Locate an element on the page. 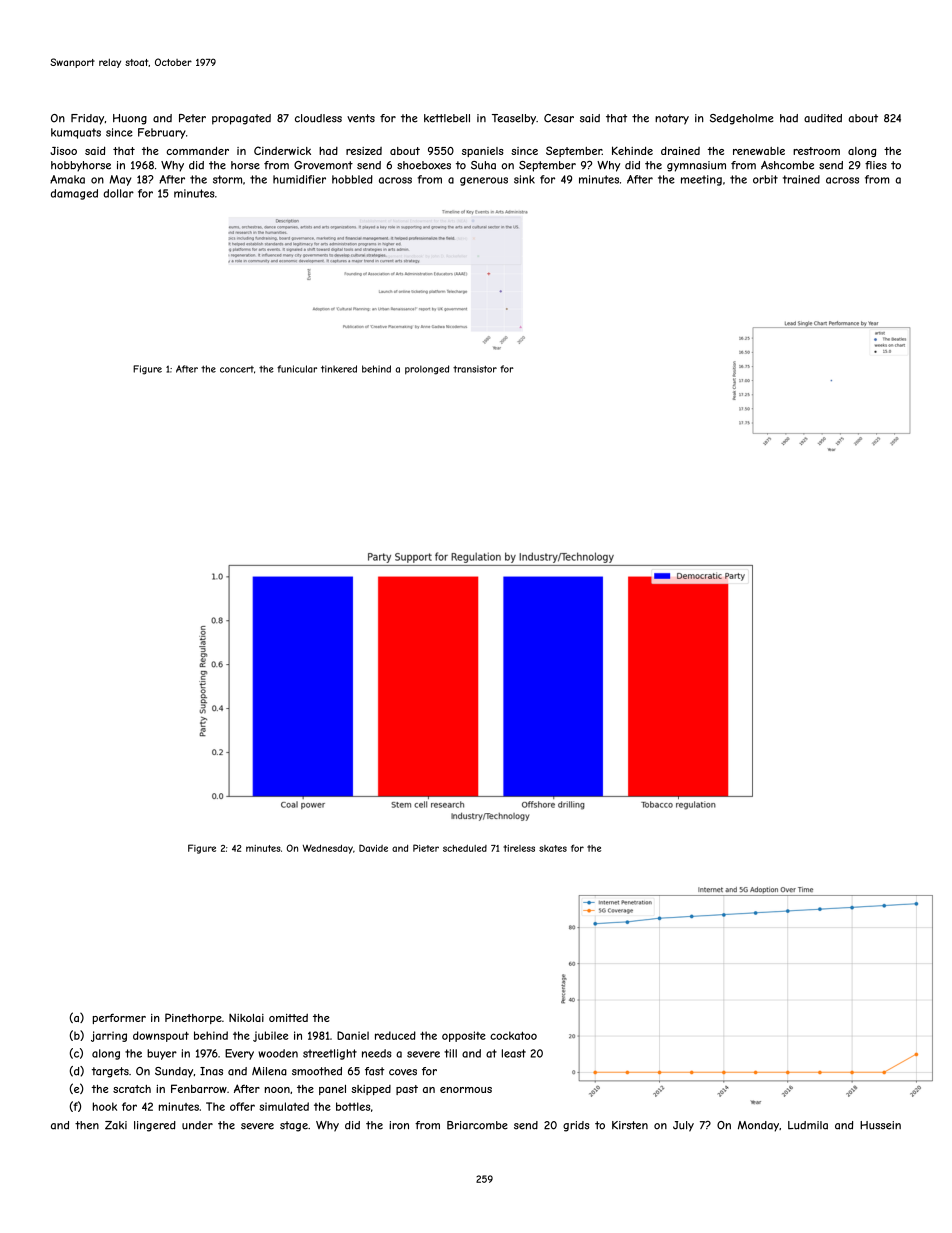 The height and width of the page is (1233, 952). tinkered is located at coordinates (339, 369).
